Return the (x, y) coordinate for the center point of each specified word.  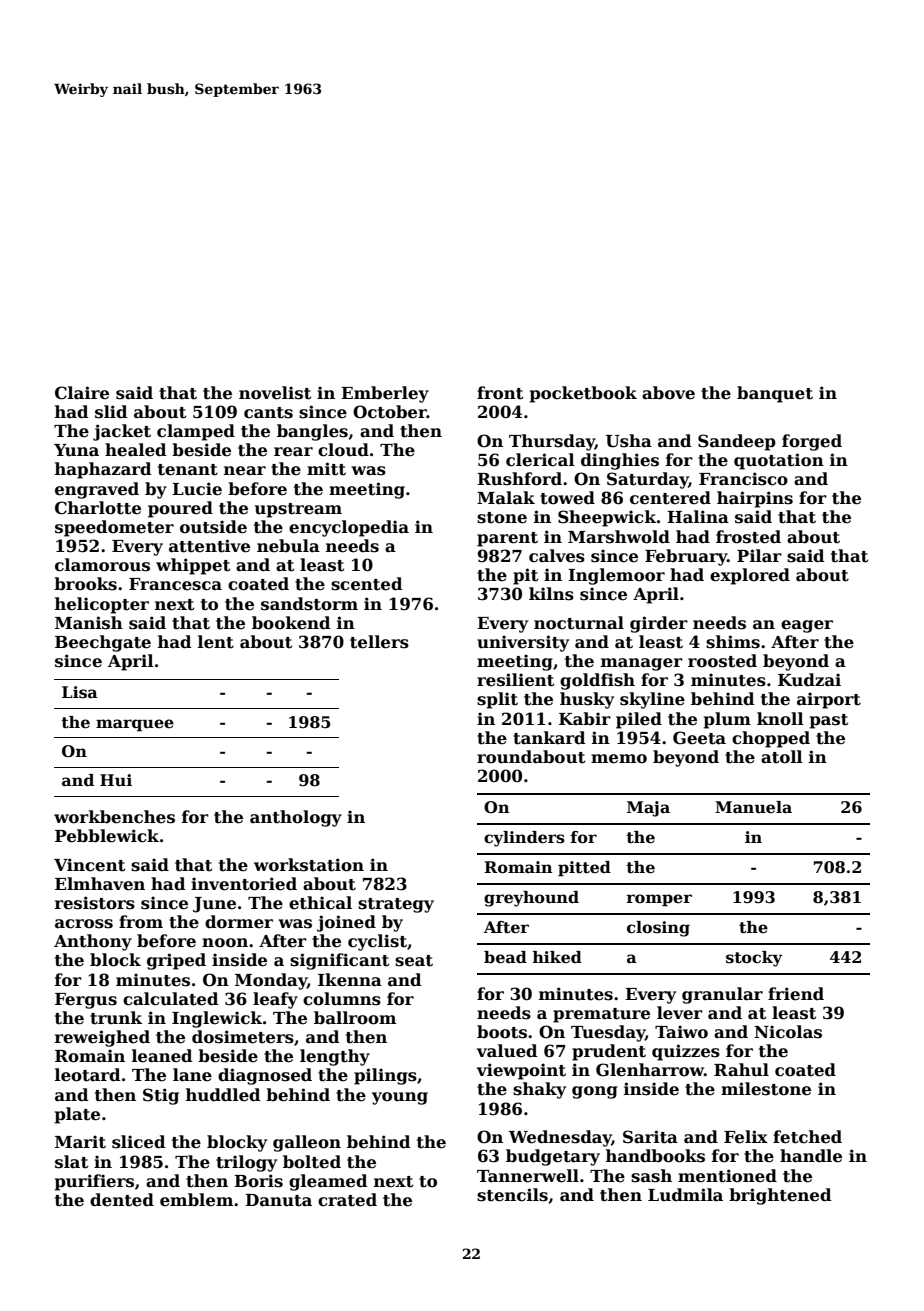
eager (807, 626)
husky (587, 700)
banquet (775, 394)
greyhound (531, 899)
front (500, 393)
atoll (782, 757)
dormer (239, 922)
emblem (196, 1200)
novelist (275, 393)
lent (216, 642)
